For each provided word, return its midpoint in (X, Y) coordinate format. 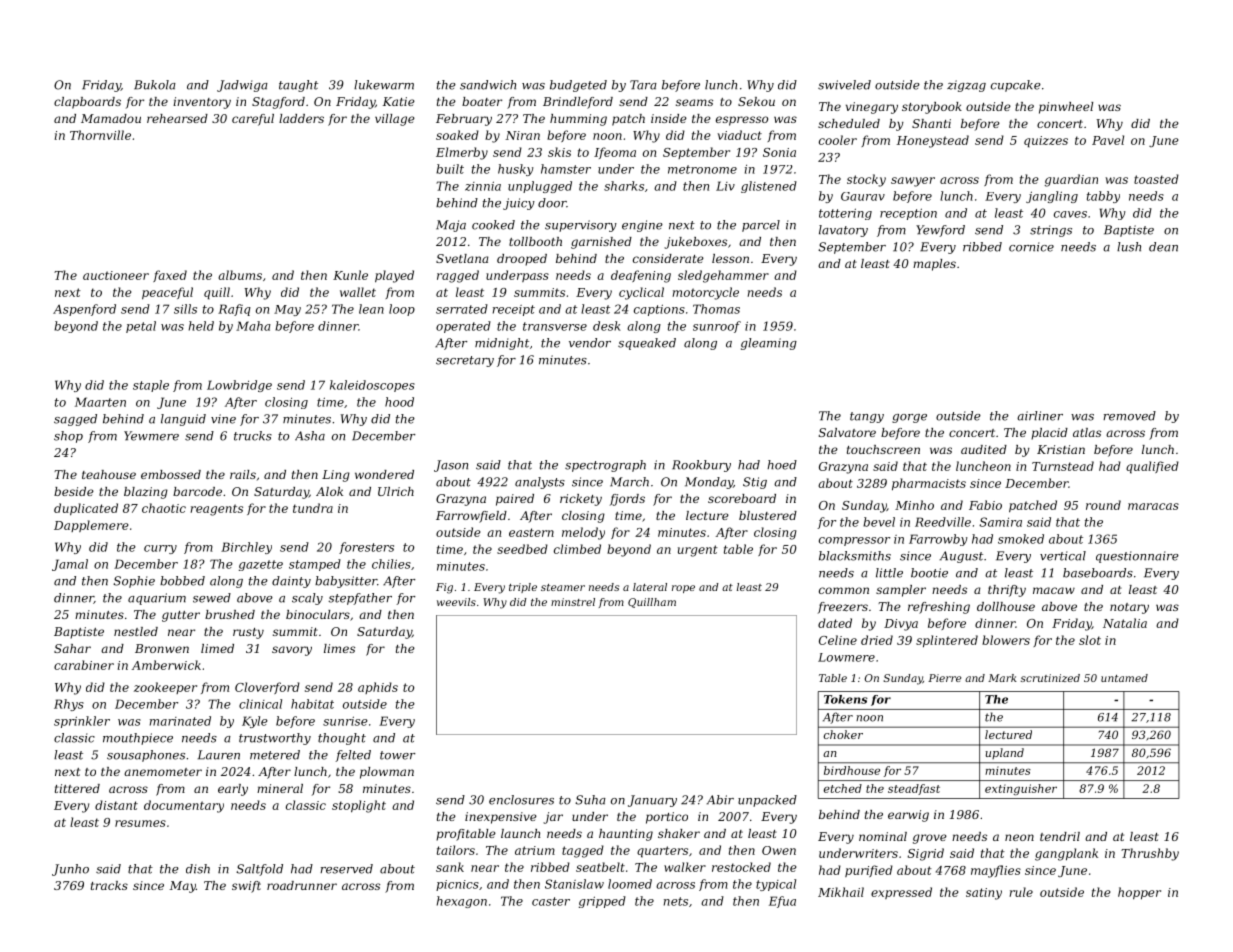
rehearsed (177, 118)
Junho (70, 870)
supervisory (581, 226)
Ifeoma (615, 153)
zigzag (966, 86)
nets (676, 901)
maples (934, 265)
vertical (1063, 556)
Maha (253, 326)
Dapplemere (91, 526)
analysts (540, 483)
